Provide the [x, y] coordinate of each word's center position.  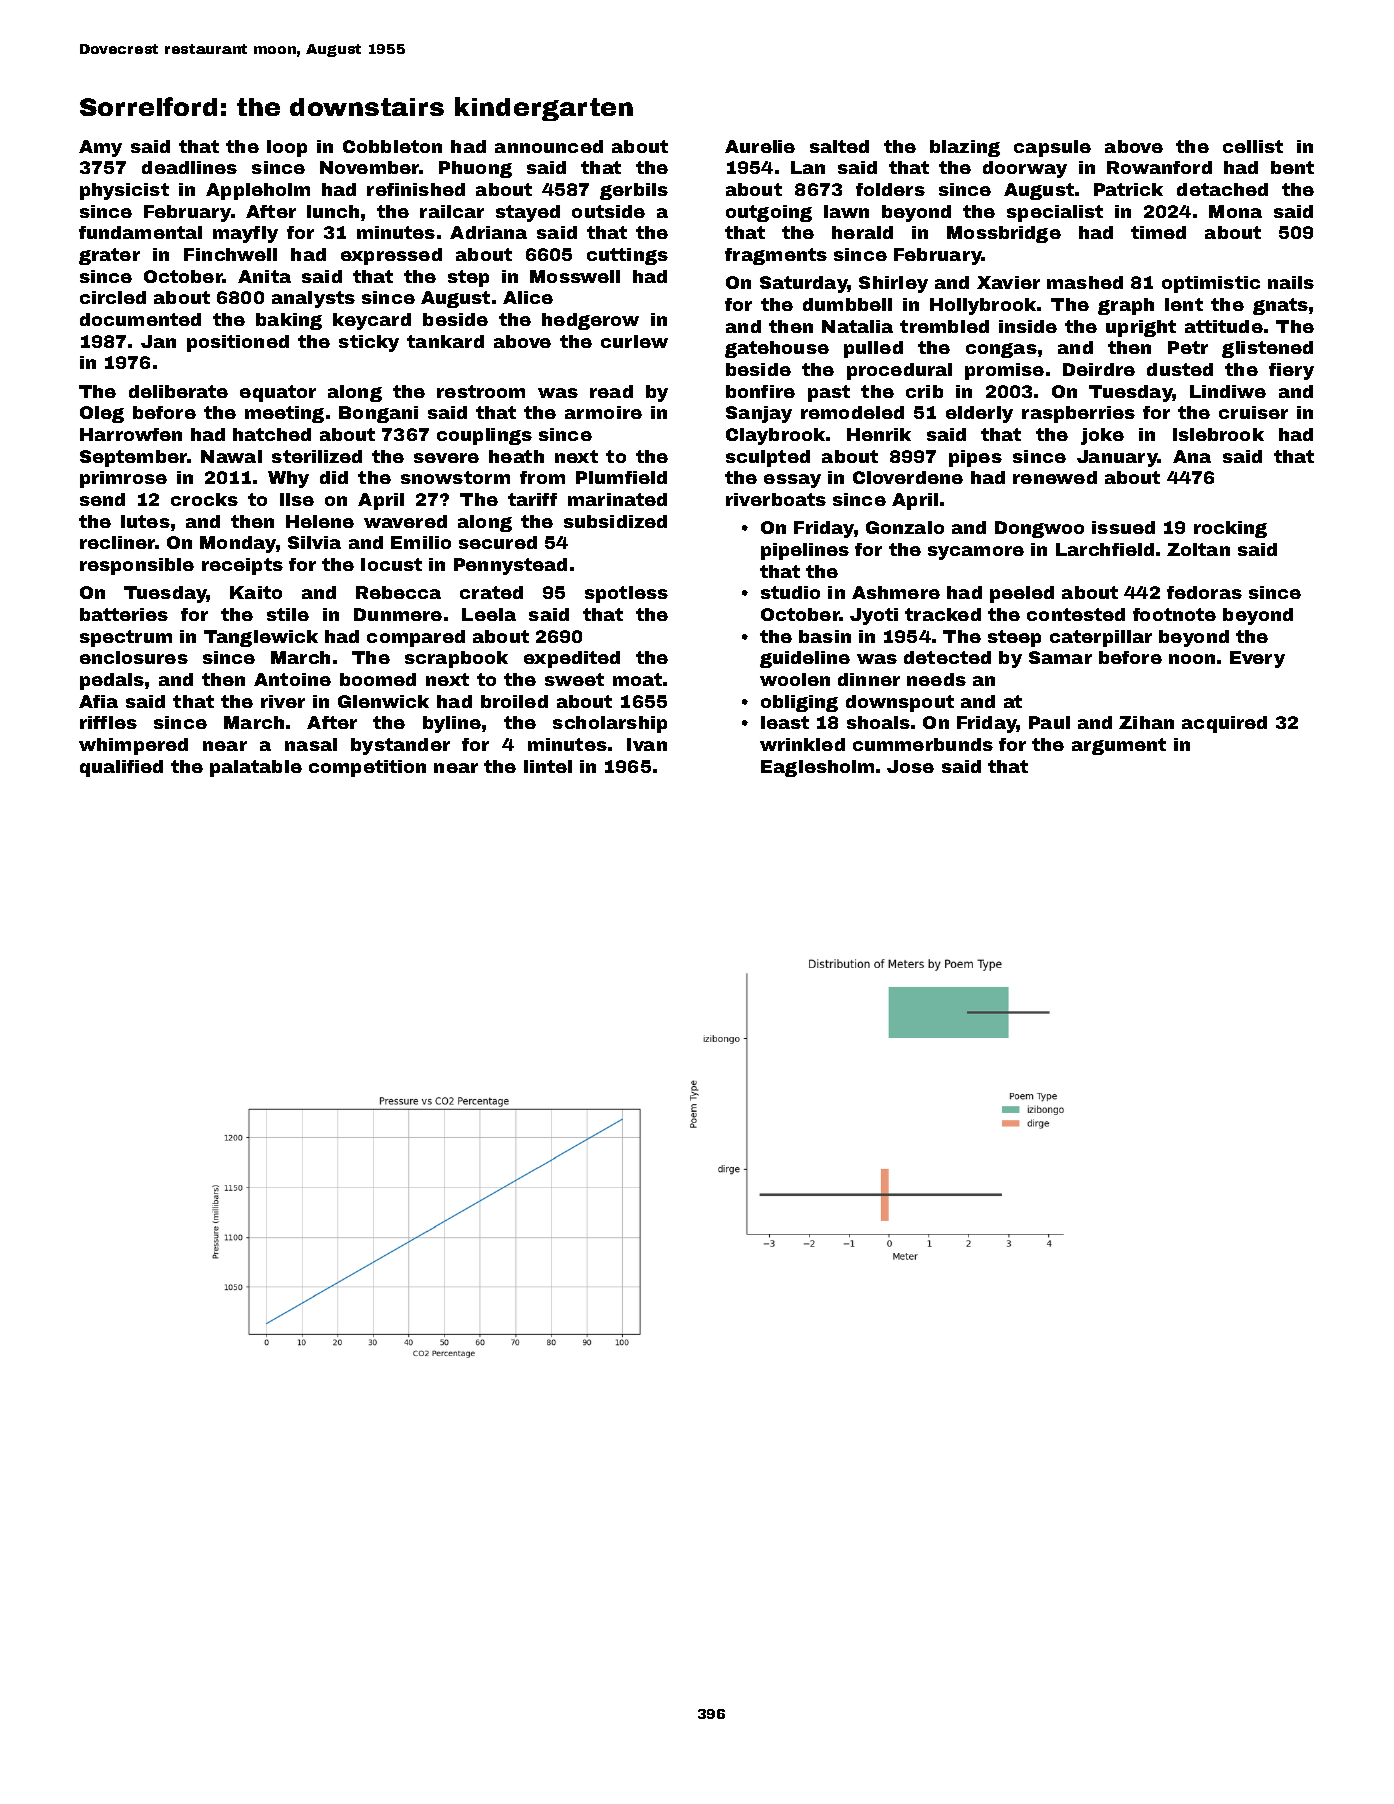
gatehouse [777, 349]
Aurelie [760, 146]
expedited [572, 659]
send [102, 499]
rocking [1230, 529]
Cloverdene [908, 477]
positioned [238, 343]
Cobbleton [392, 146]
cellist [1253, 146]
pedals [112, 681]
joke [1102, 436]
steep [1014, 638]
